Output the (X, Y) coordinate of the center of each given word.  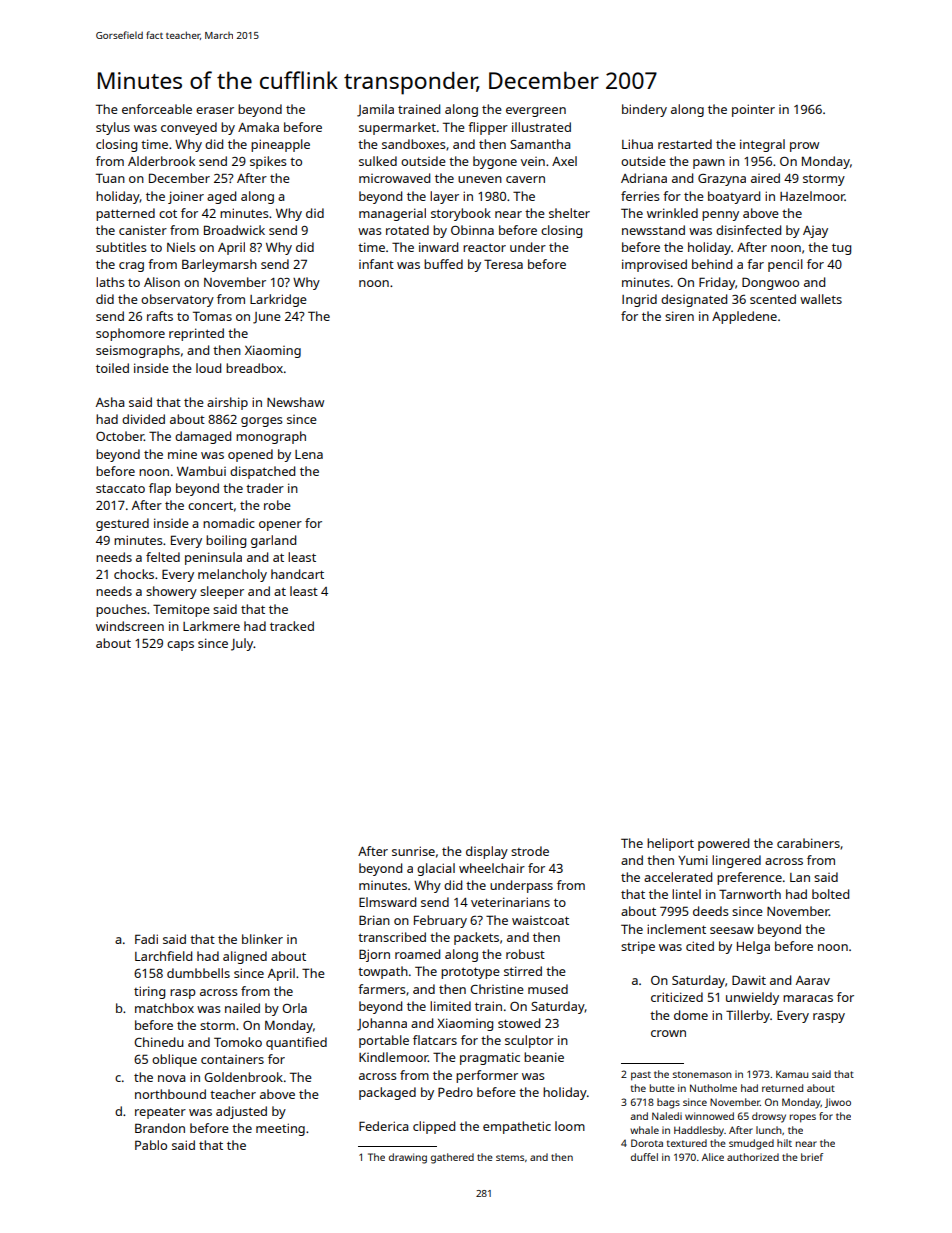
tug (841, 249)
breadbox (254, 368)
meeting (280, 1129)
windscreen (130, 626)
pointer (753, 110)
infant (376, 264)
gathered (452, 1158)
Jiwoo (838, 1103)
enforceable (157, 109)
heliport (670, 844)
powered (723, 844)
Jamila (375, 110)
